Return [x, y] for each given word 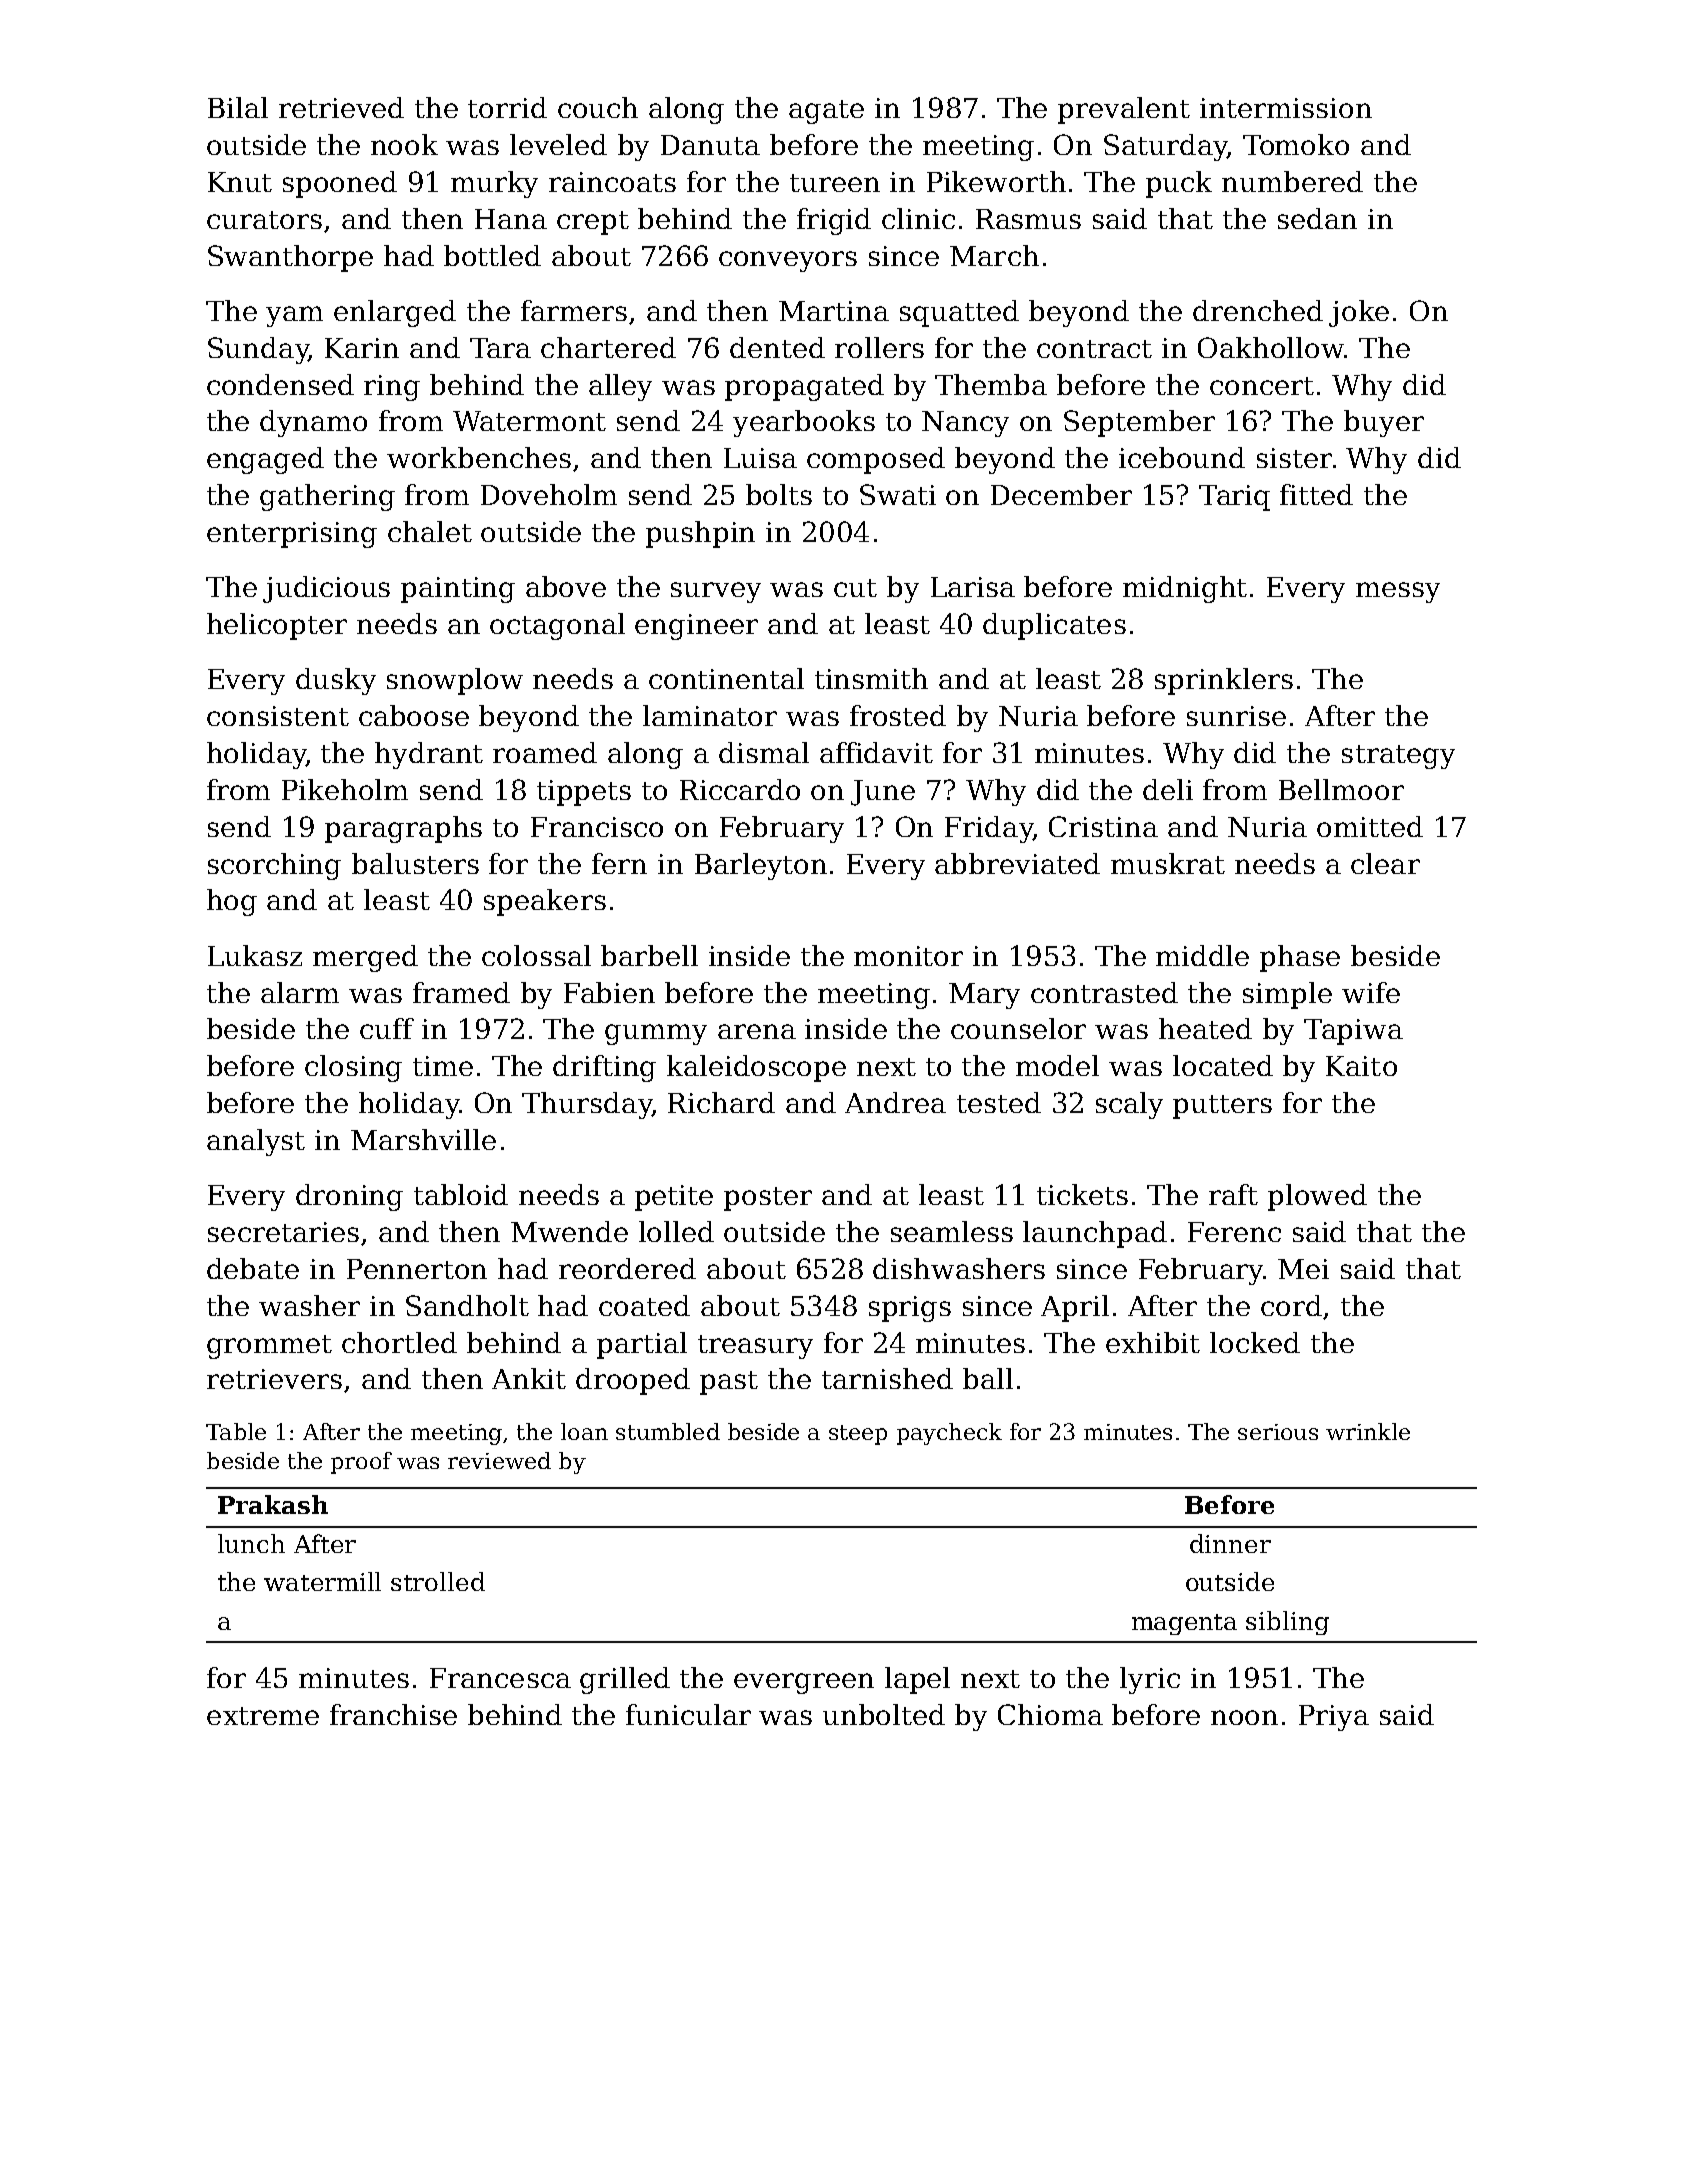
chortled [399, 1342]
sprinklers [1224, 681]
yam [294, 316]
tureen [835, 183]
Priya [1334, 1718]
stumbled [668, 1431]
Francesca [500, 1678]
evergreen [804, 1683]
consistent [278, 716]
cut [855, 588]
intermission [1286, 108]
